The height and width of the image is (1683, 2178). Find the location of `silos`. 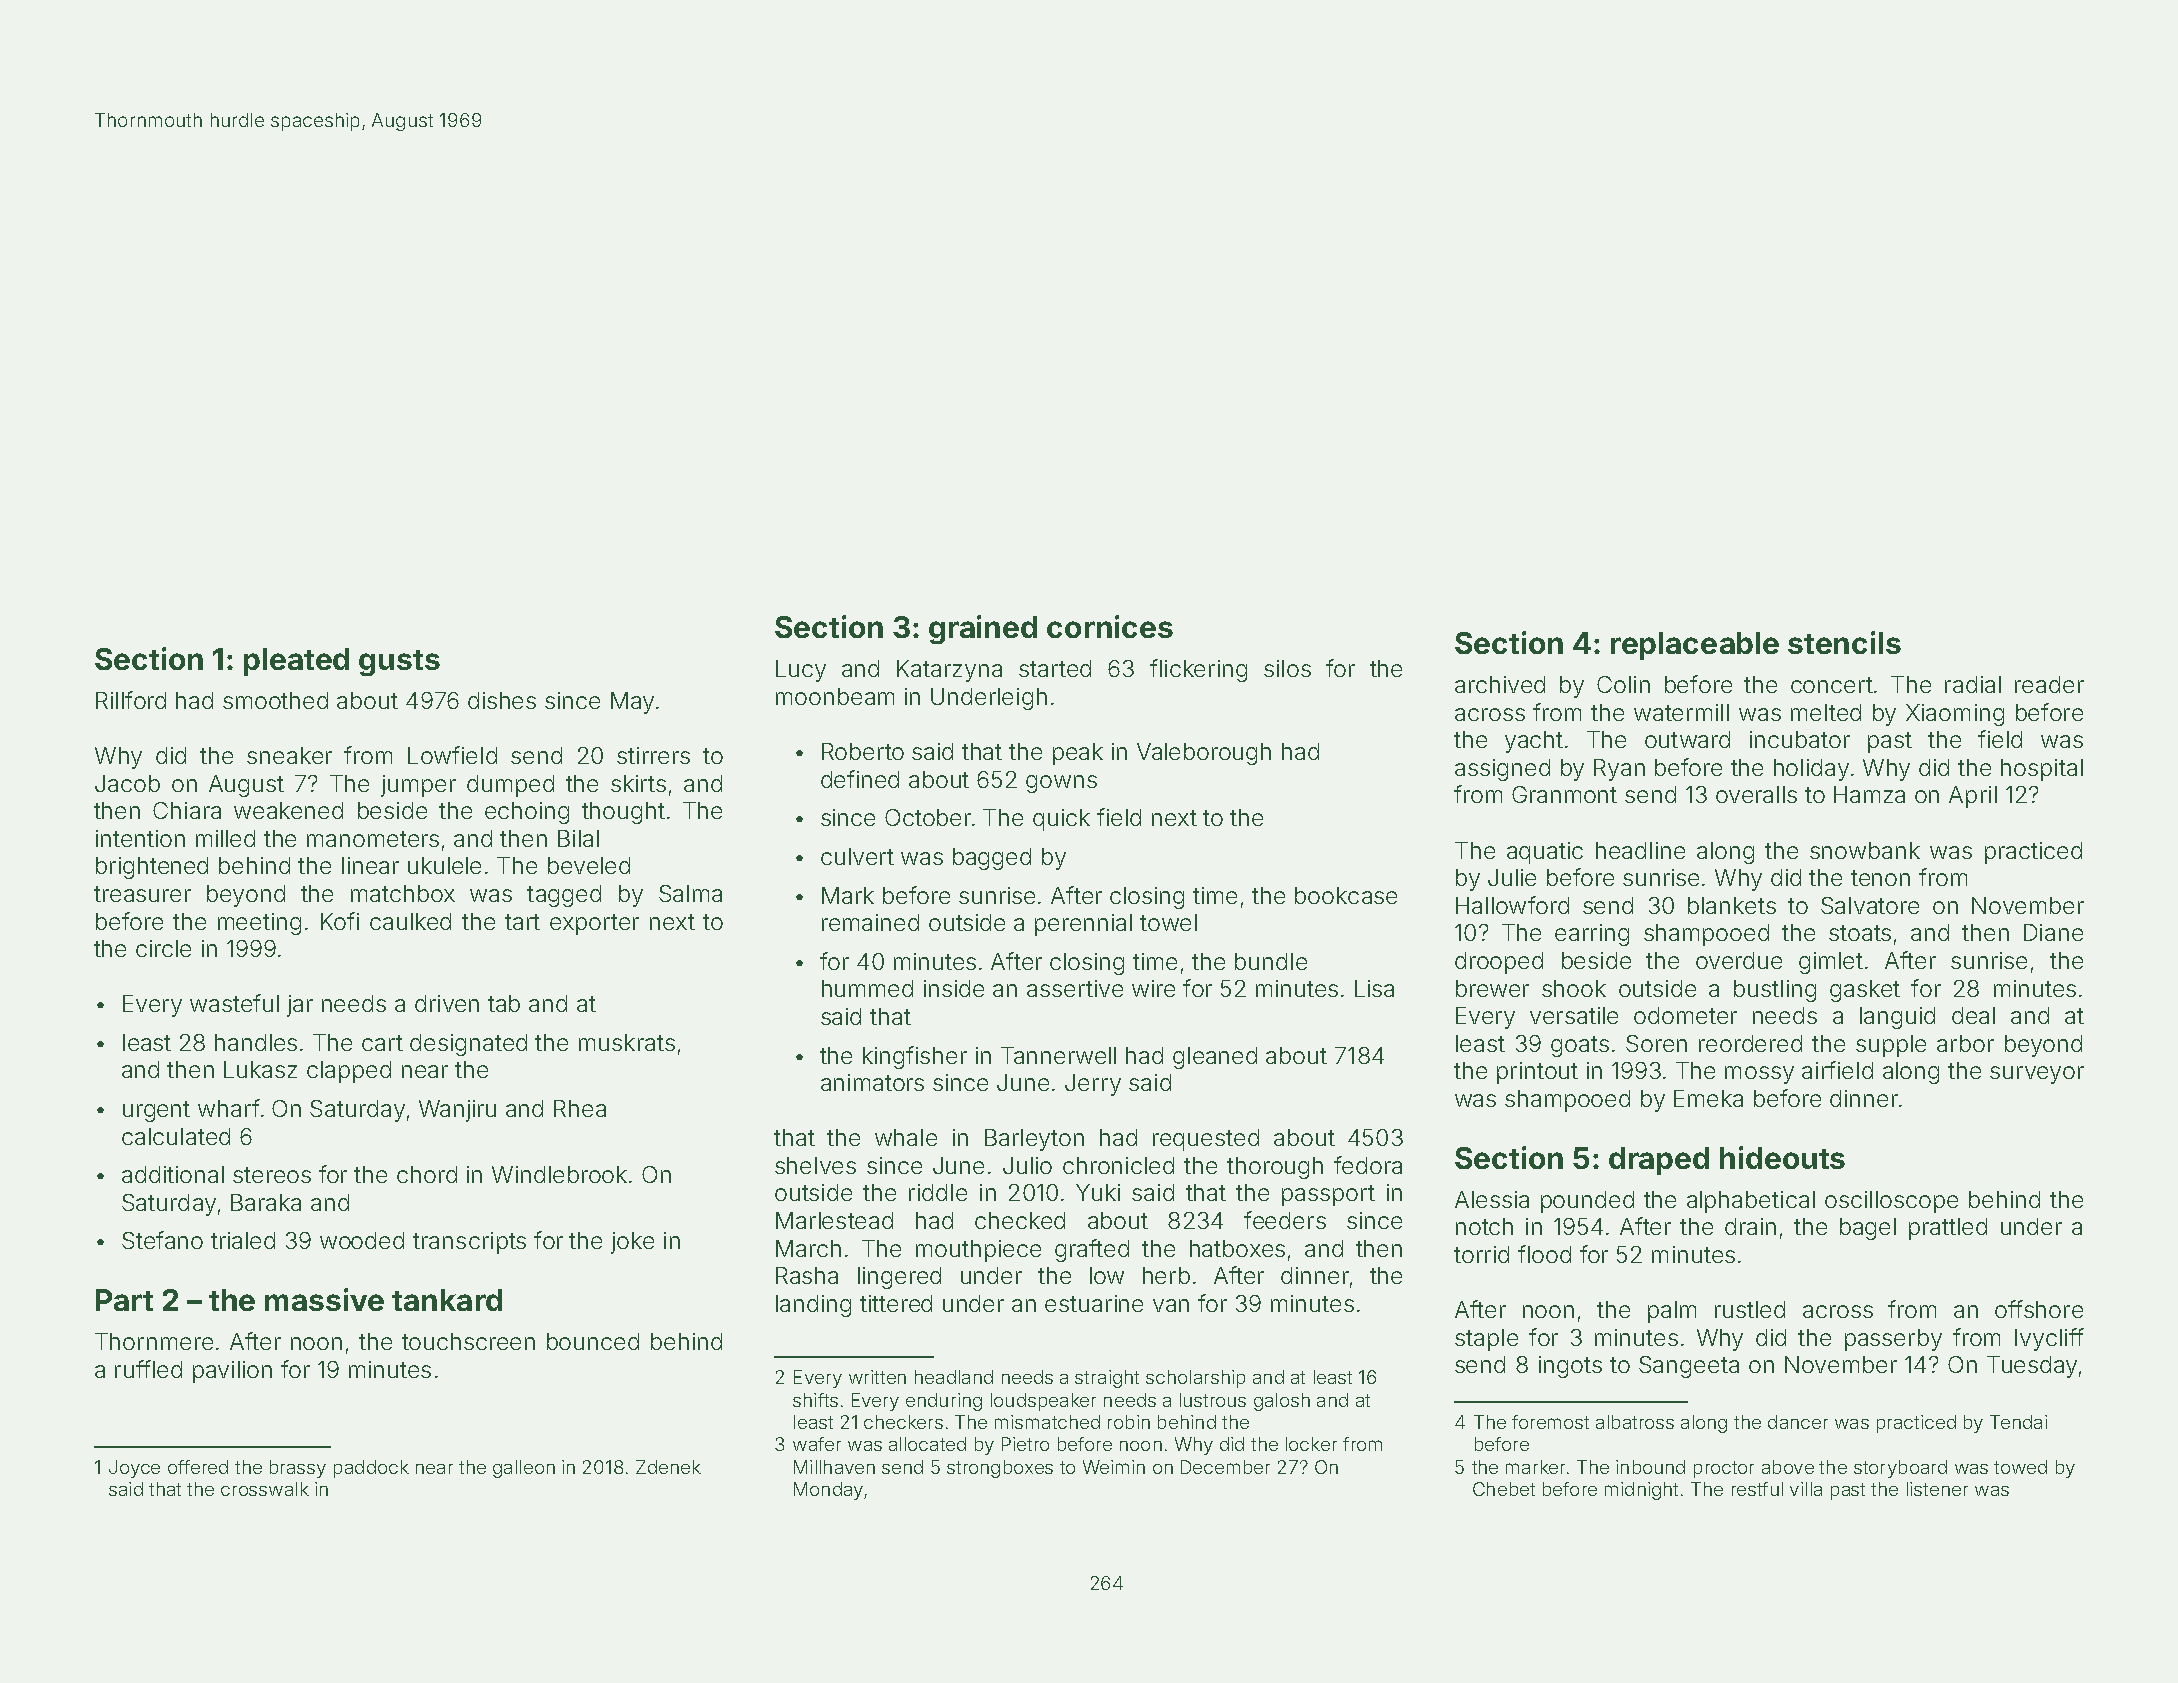

silos is located at coordinates (1287, 668).
